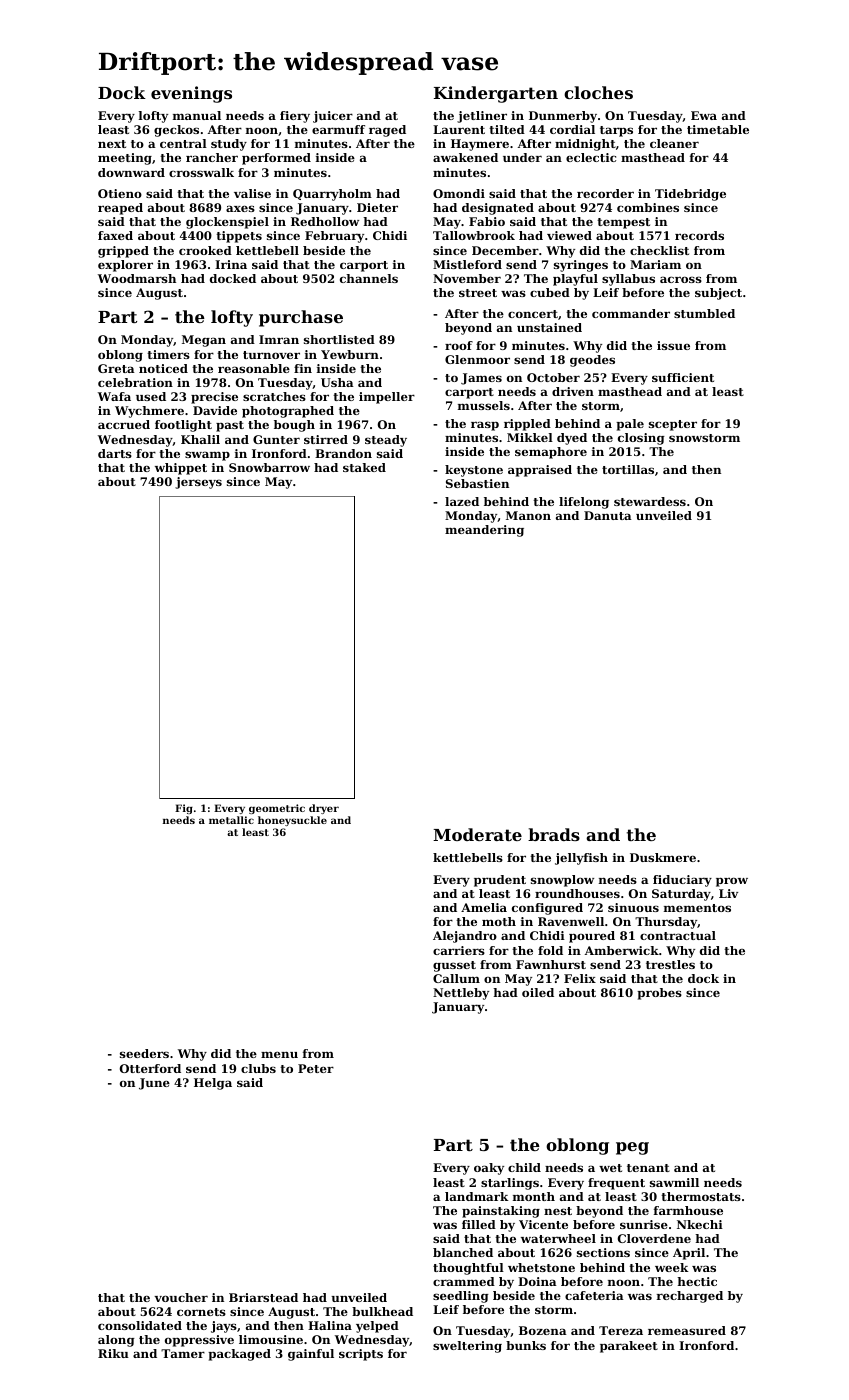 This screenshot has width=849, height=1400. Describe the element at coordinates (690, 195) in the screenshot. I see `Tidebridge` at that location.
